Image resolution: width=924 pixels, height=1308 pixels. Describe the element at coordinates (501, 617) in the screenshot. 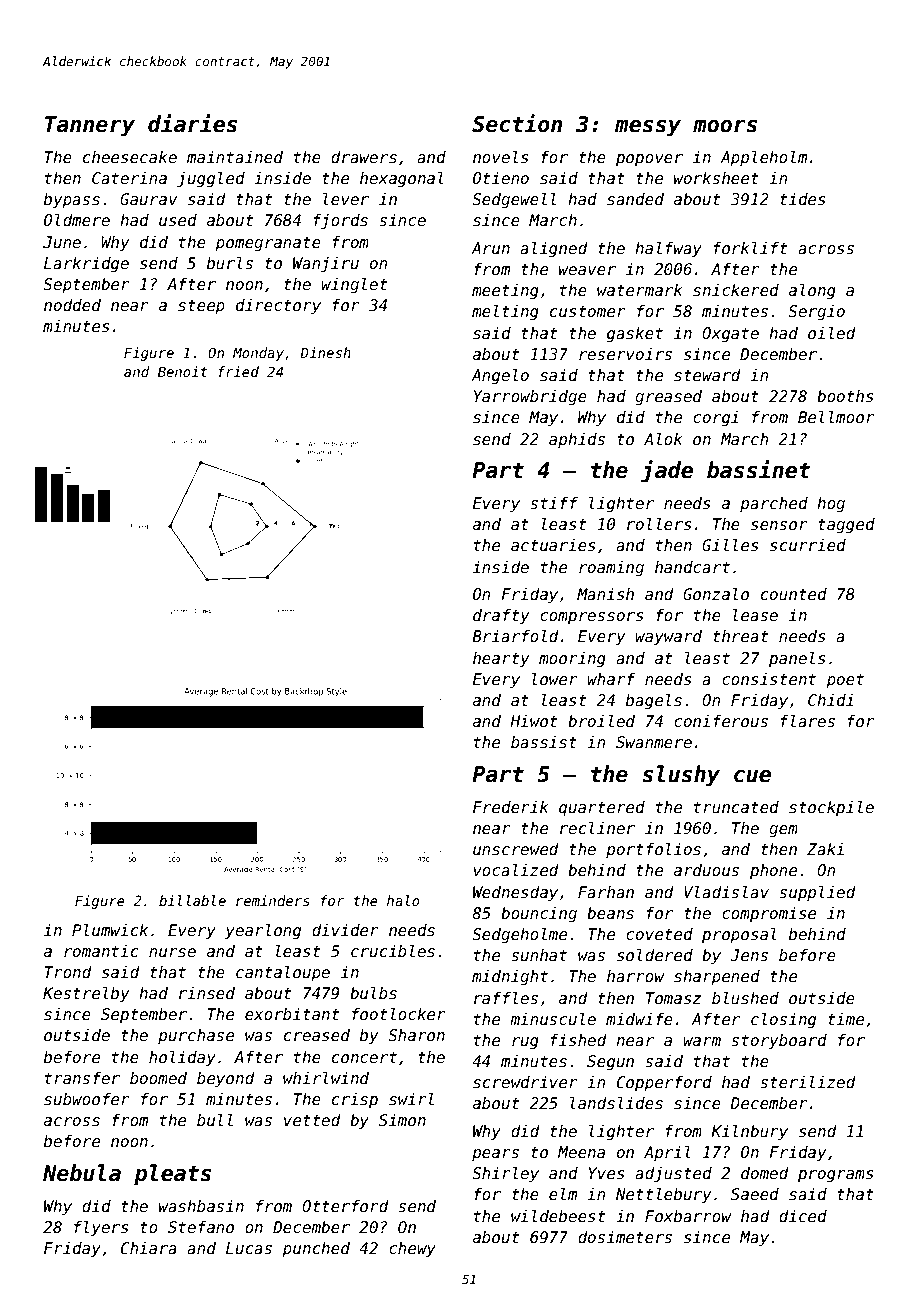

I see `drafty` at that location.
